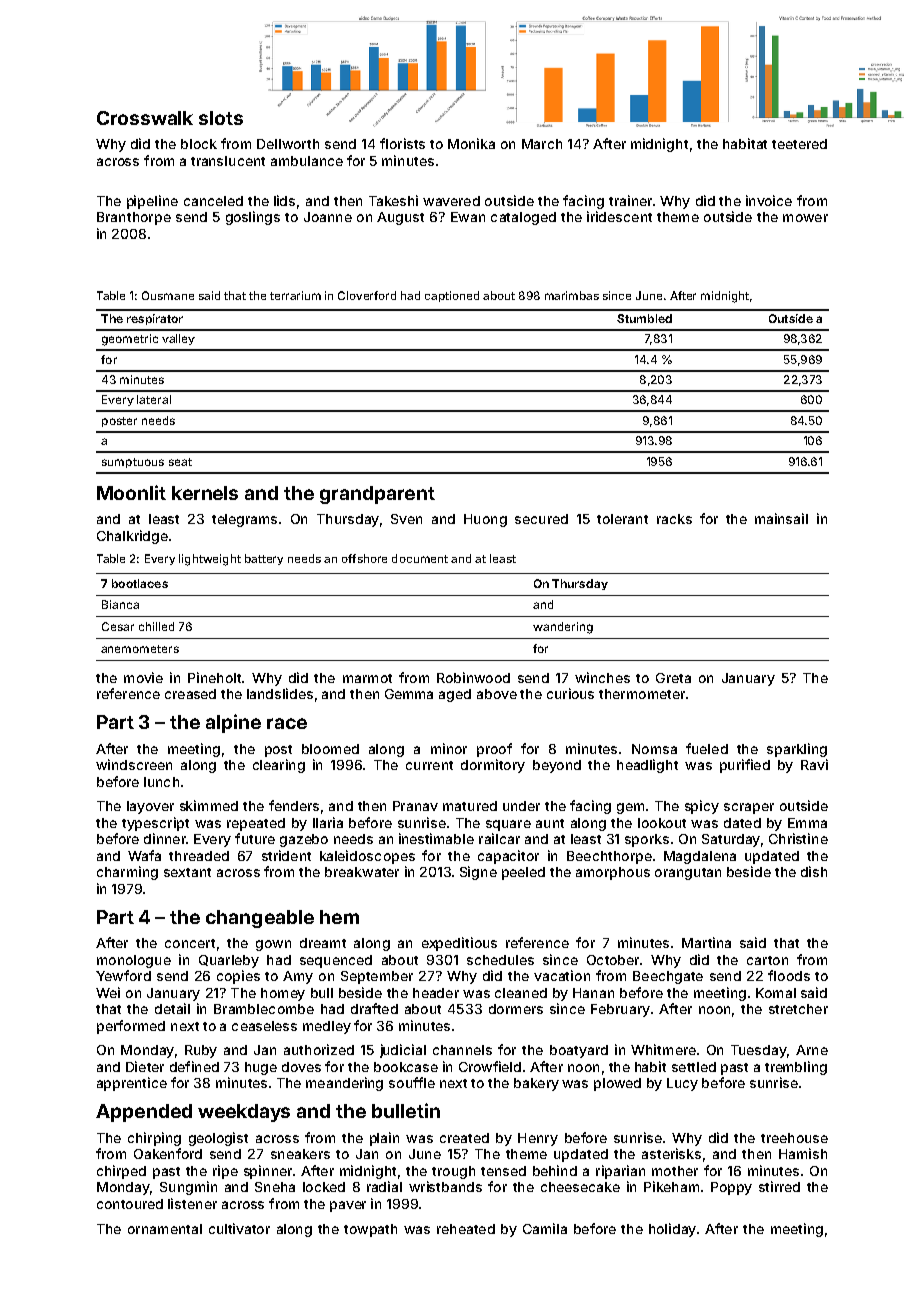 The image size is (924, 1308). What do you see at coordinates (420, 558) in the image?
I see `document` at bounding box center [420, 558].
